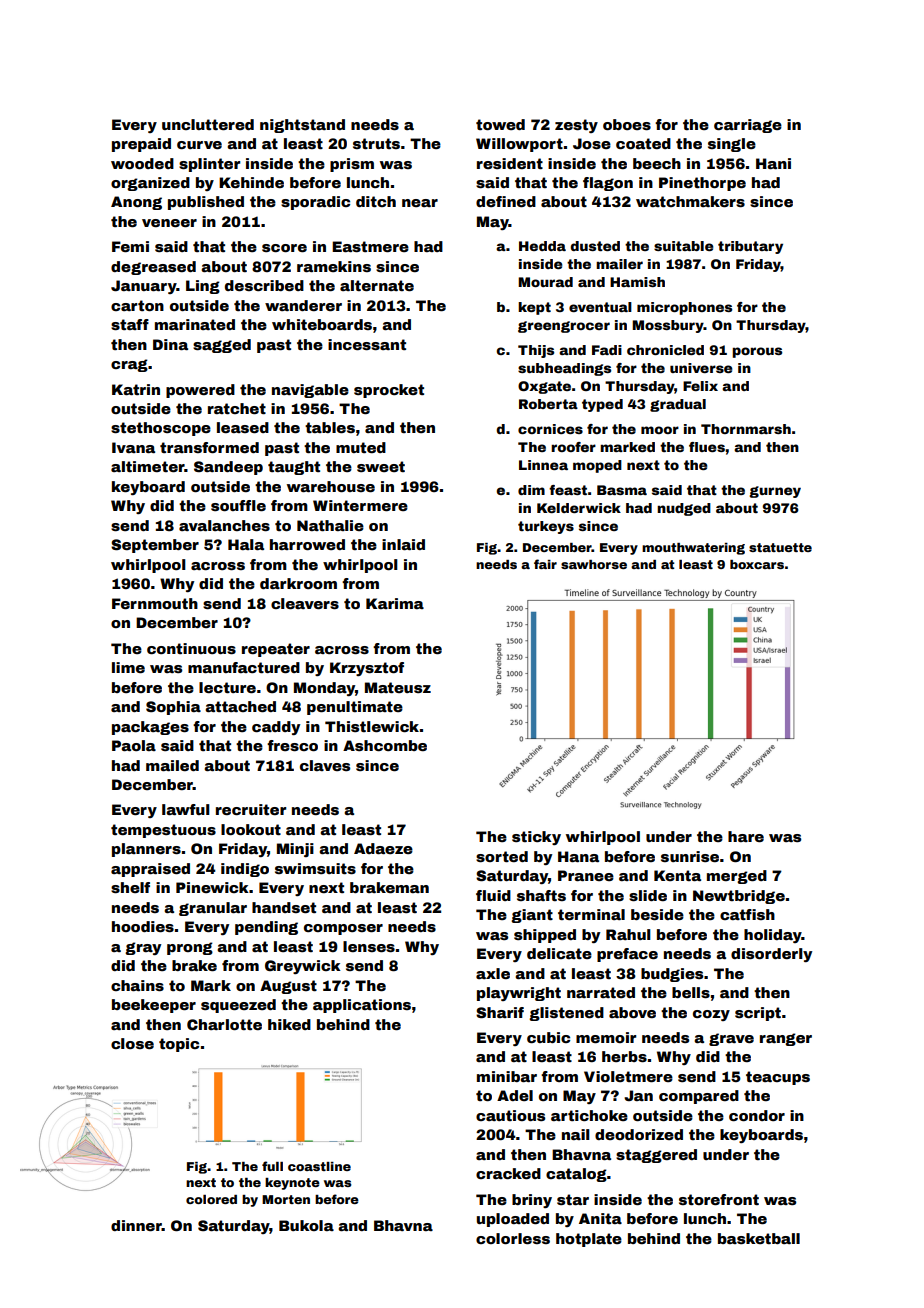 The image size is (924, 1308). I want to click on curve, so click(199, 145).
